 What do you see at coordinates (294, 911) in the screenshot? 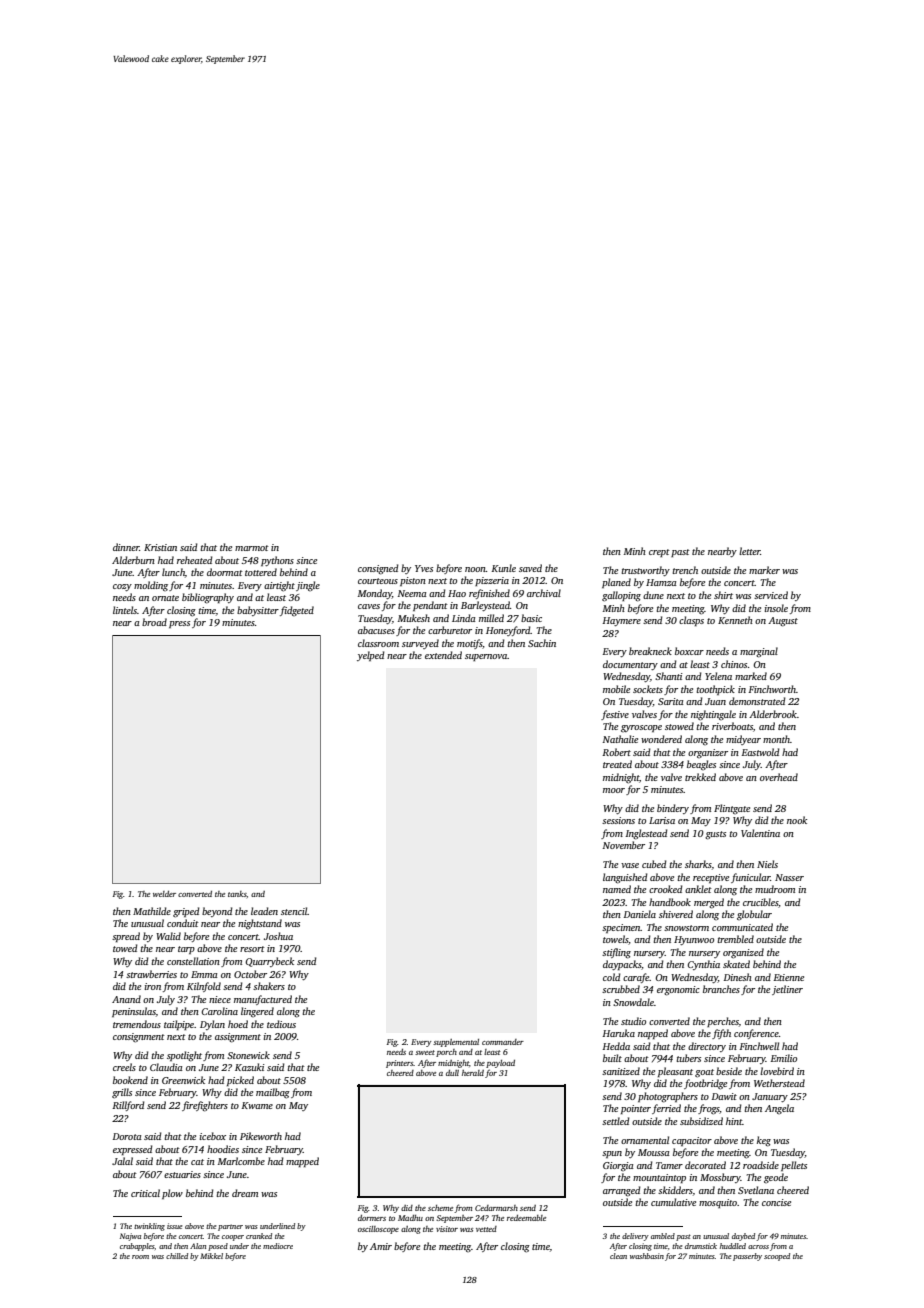
I see `stencil` at bounding box center [294, 911].
